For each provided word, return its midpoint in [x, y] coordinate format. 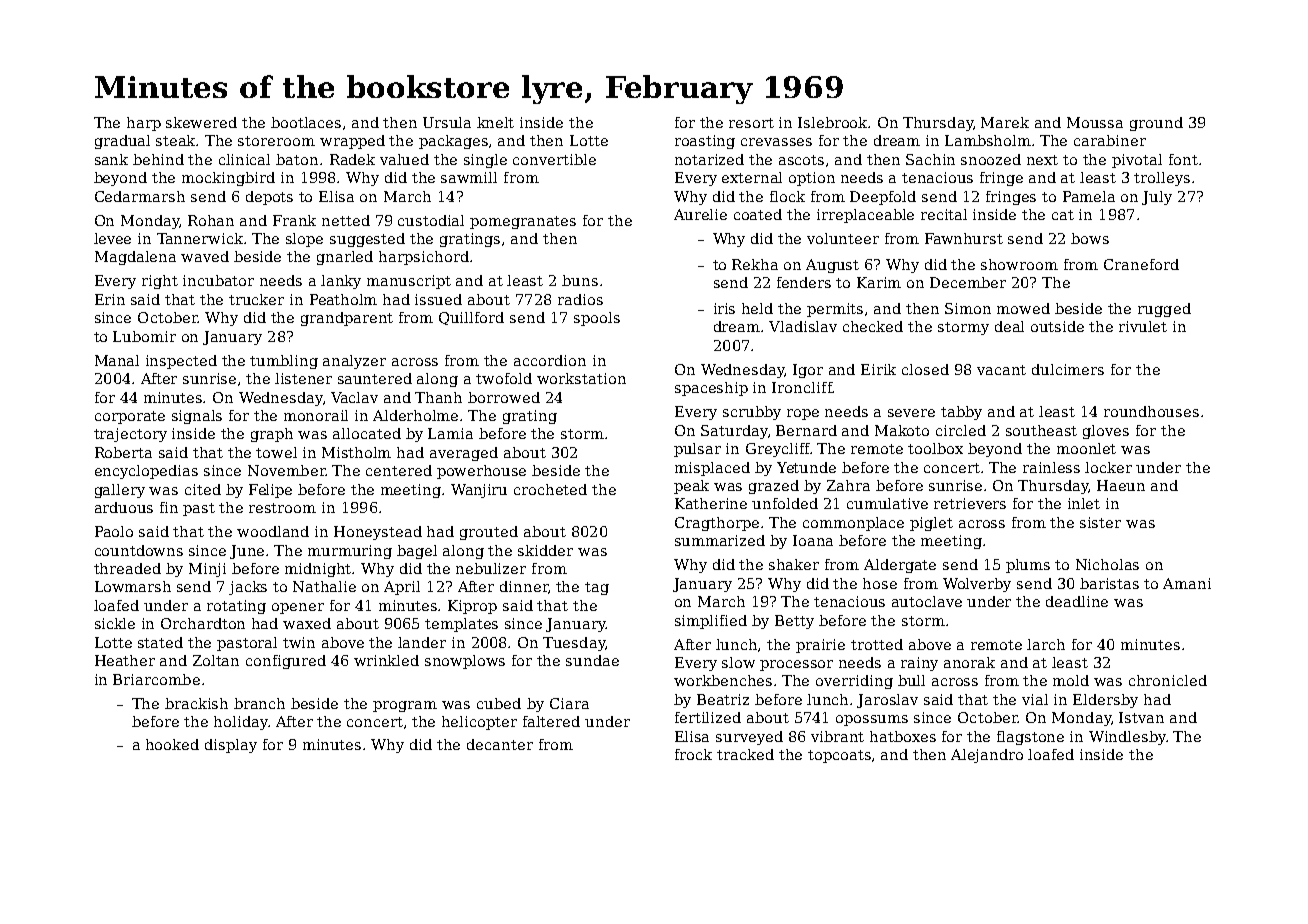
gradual [122, 142]
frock [693, 754]
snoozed [991, 159]
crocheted [550, 489]
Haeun [1121, 485]
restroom [282, 508]
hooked [172, 744]
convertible [554, 159]
